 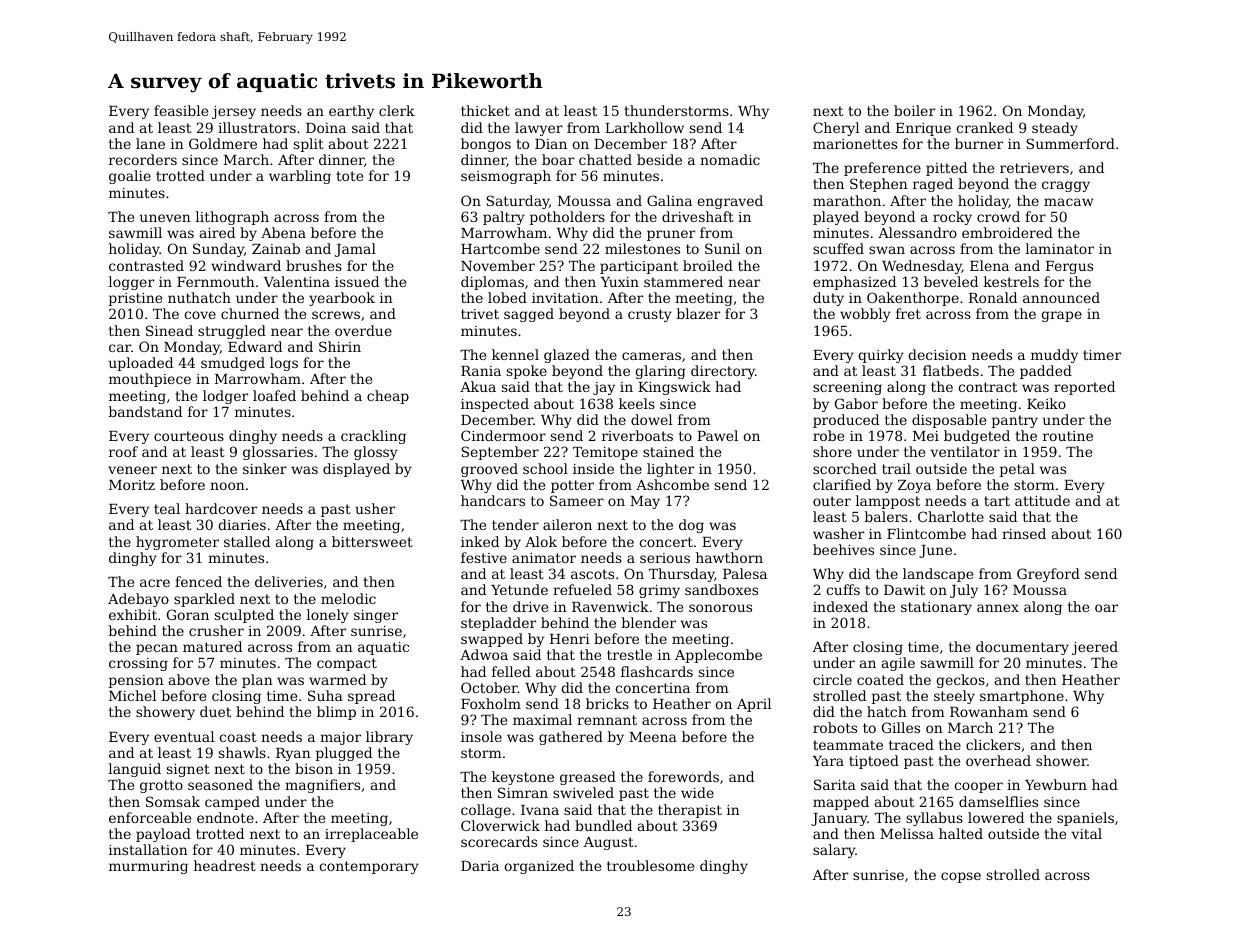 I want to click on Applecombe, so click(x=718, y=656).
